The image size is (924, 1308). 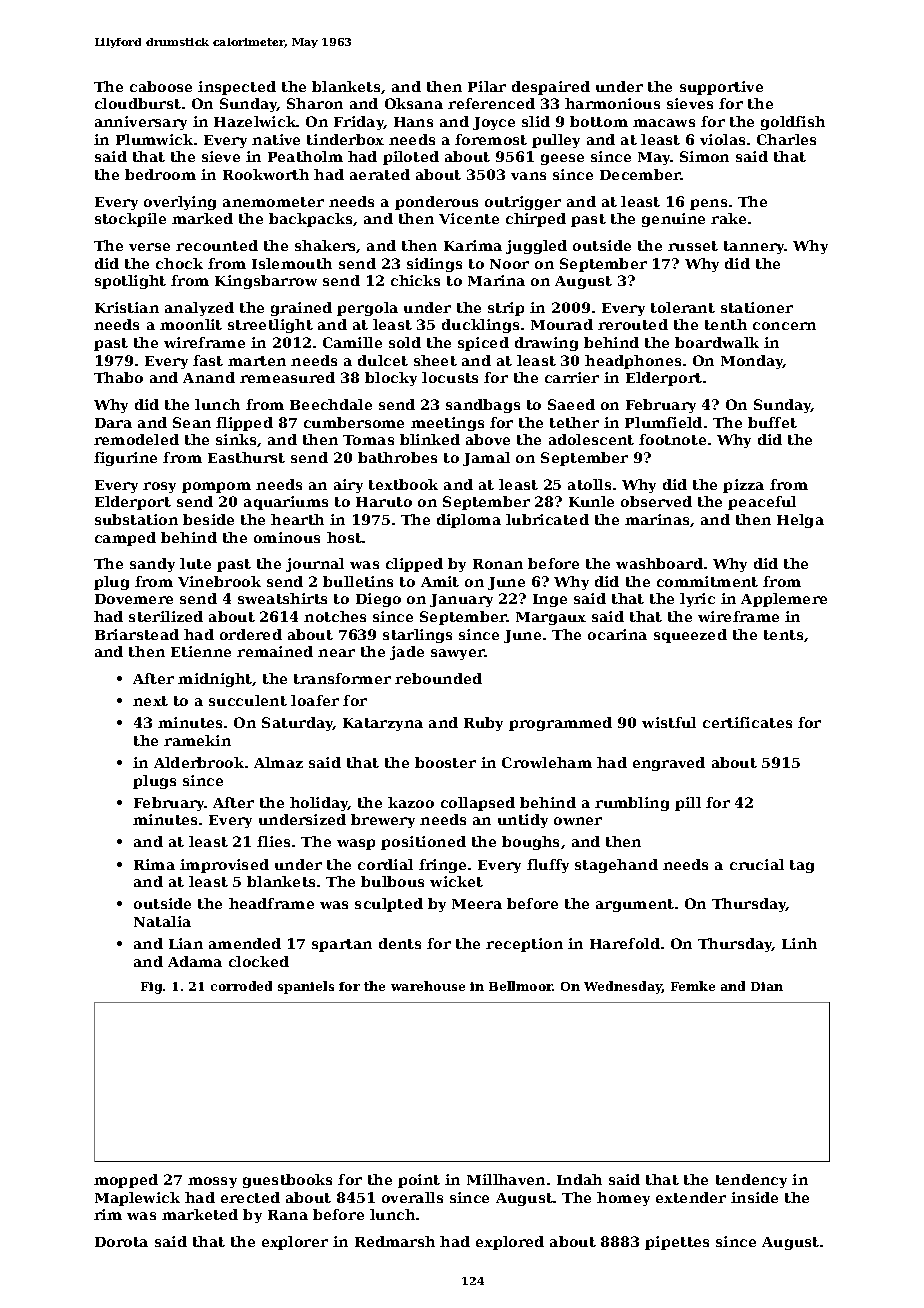 I want to click on mopped, so click(x=126, y=1181).
